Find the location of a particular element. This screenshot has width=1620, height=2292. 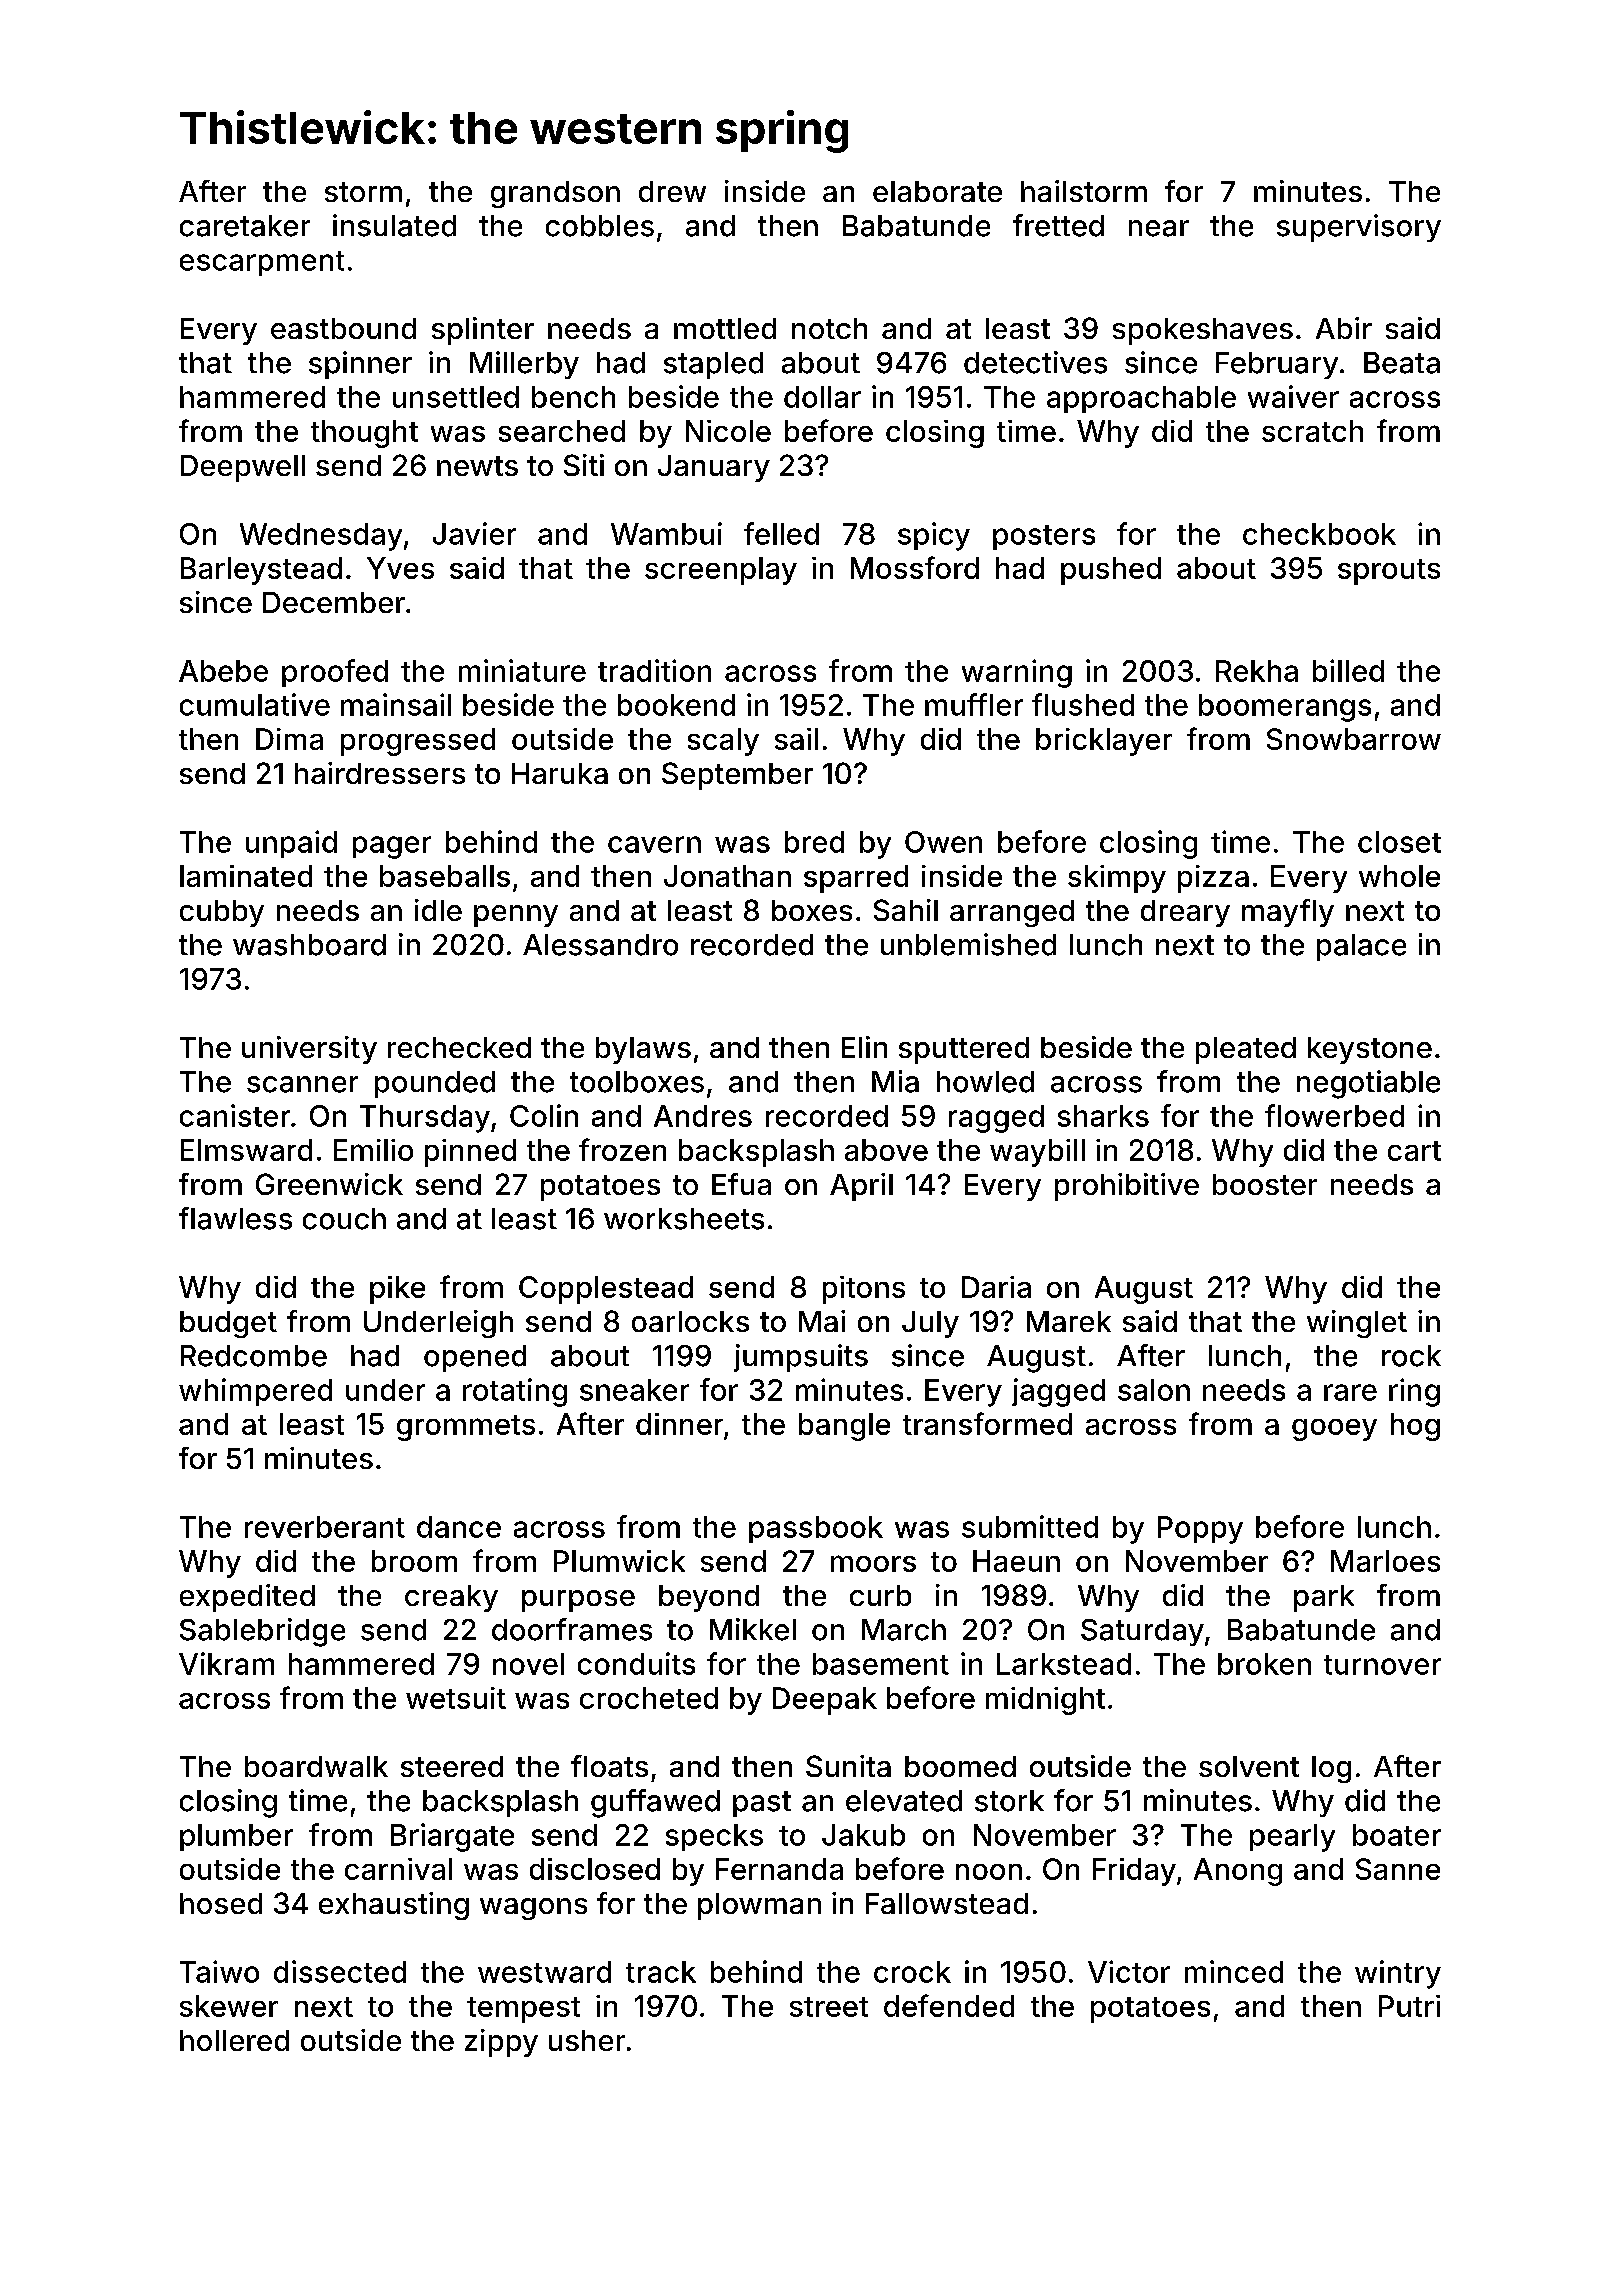

pushed is located at coordinates (1111, 571).
